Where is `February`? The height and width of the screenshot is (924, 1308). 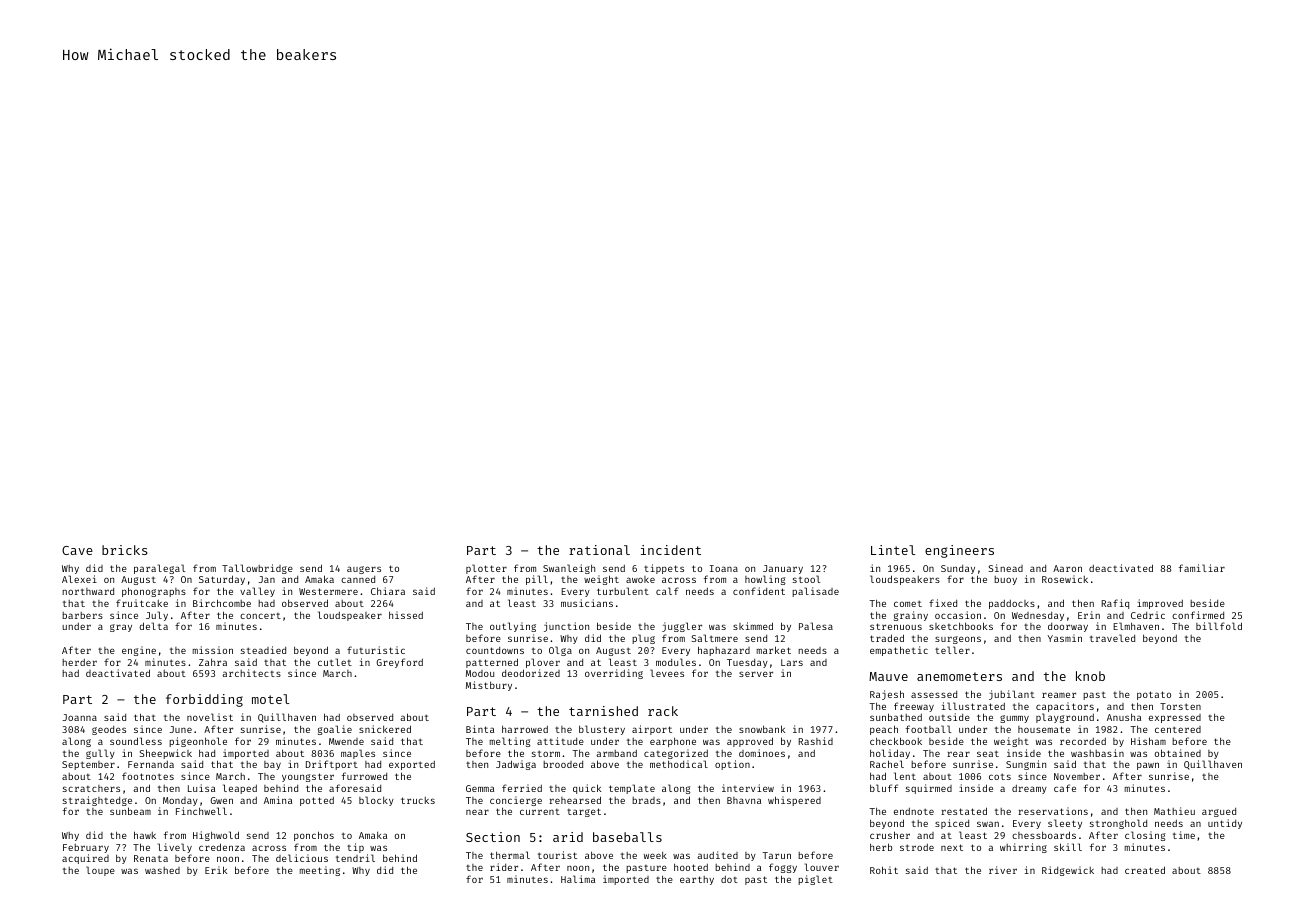 February is located at coordinates (86, 848).
